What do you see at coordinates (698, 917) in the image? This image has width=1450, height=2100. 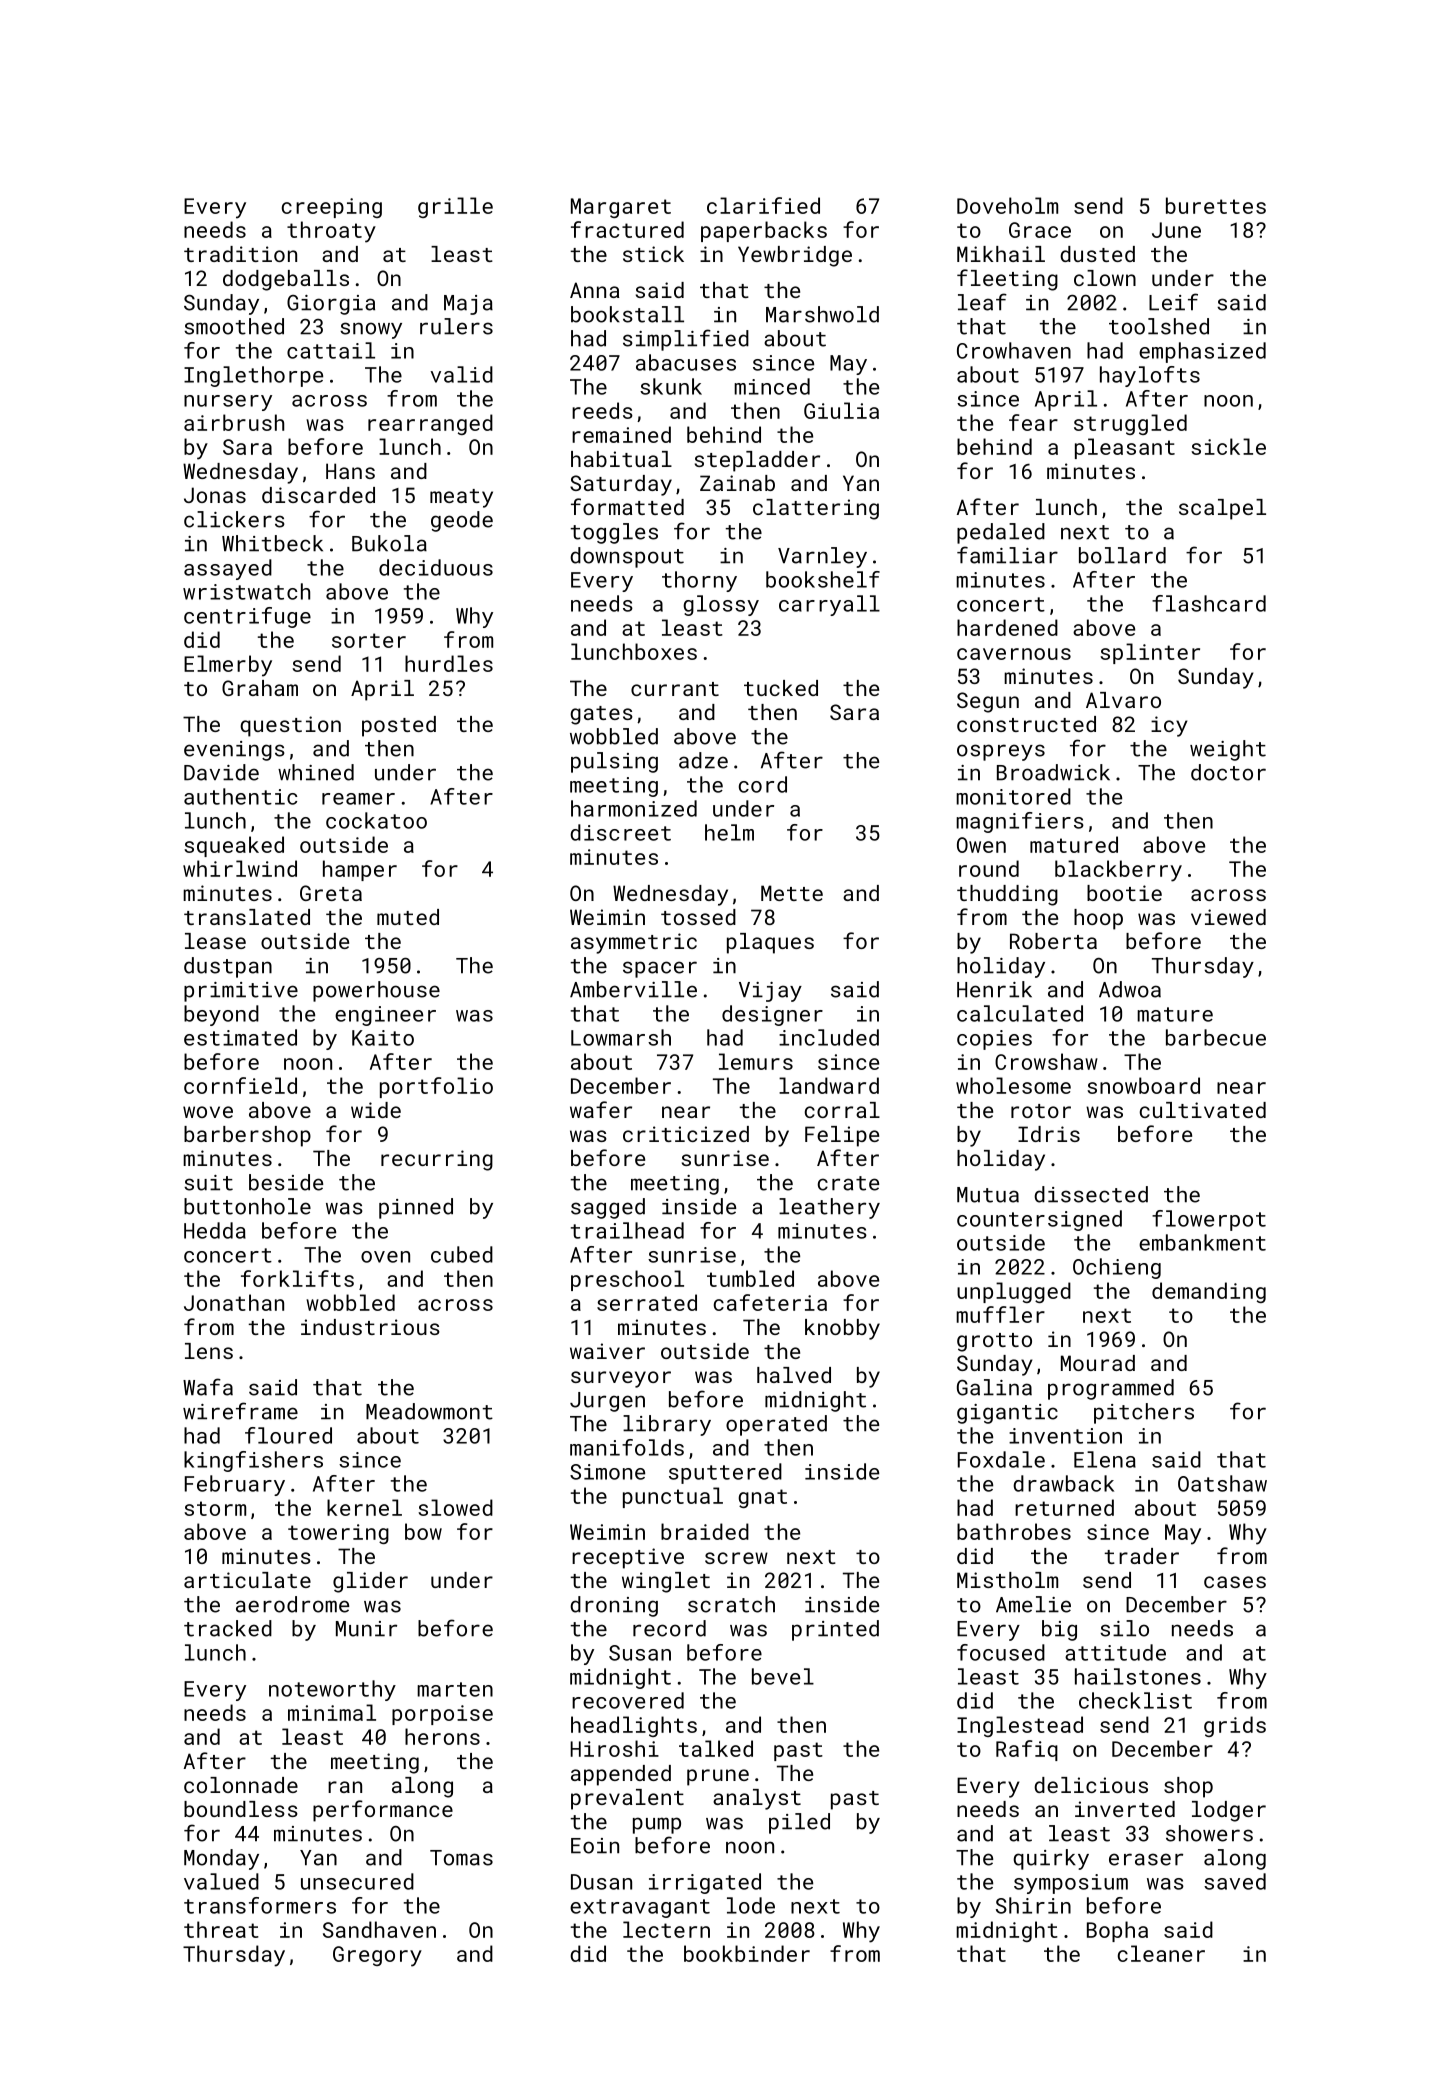 I see `tossed` at bounding box center [698, 917].
